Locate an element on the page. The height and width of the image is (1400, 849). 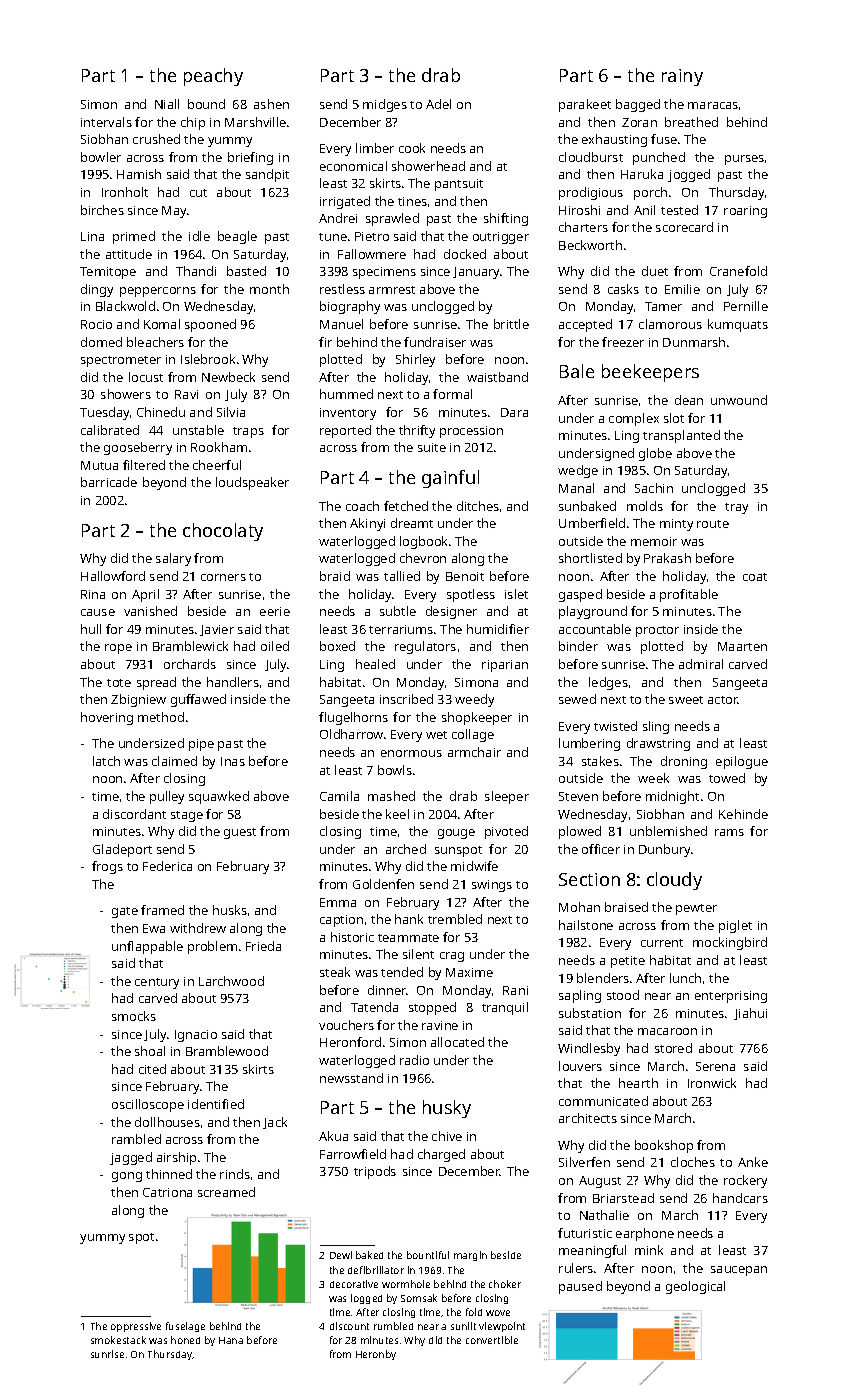
stopped is located at coordinates (432, 1008).
